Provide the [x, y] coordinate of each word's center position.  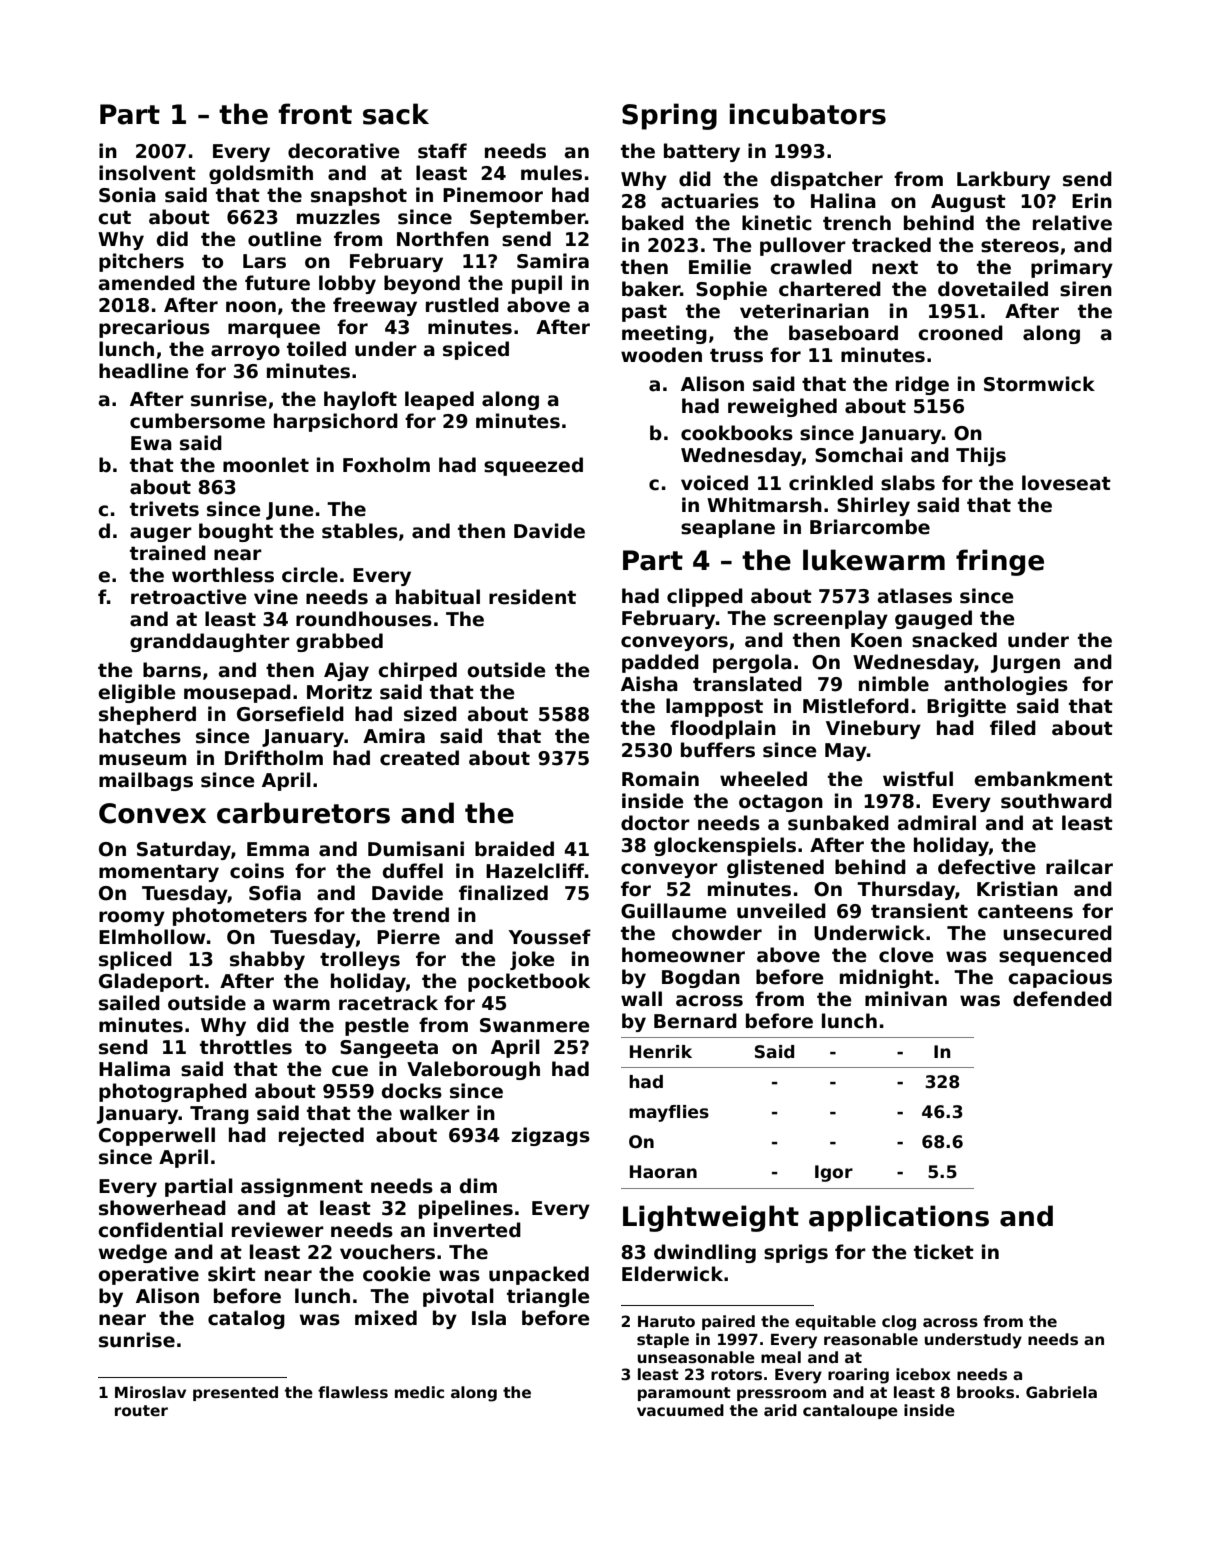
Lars [264, 261]
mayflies [669, 1113]
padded [660, 663]
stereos [1020, 245]
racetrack [388, 1003]
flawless [353, 1392]
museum [142, 760]
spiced [476, 350]
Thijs [981, 456]
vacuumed [680, 1410]
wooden [661, 355]
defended [1062, 999]
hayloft [360, 400]
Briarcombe [870, 527]
